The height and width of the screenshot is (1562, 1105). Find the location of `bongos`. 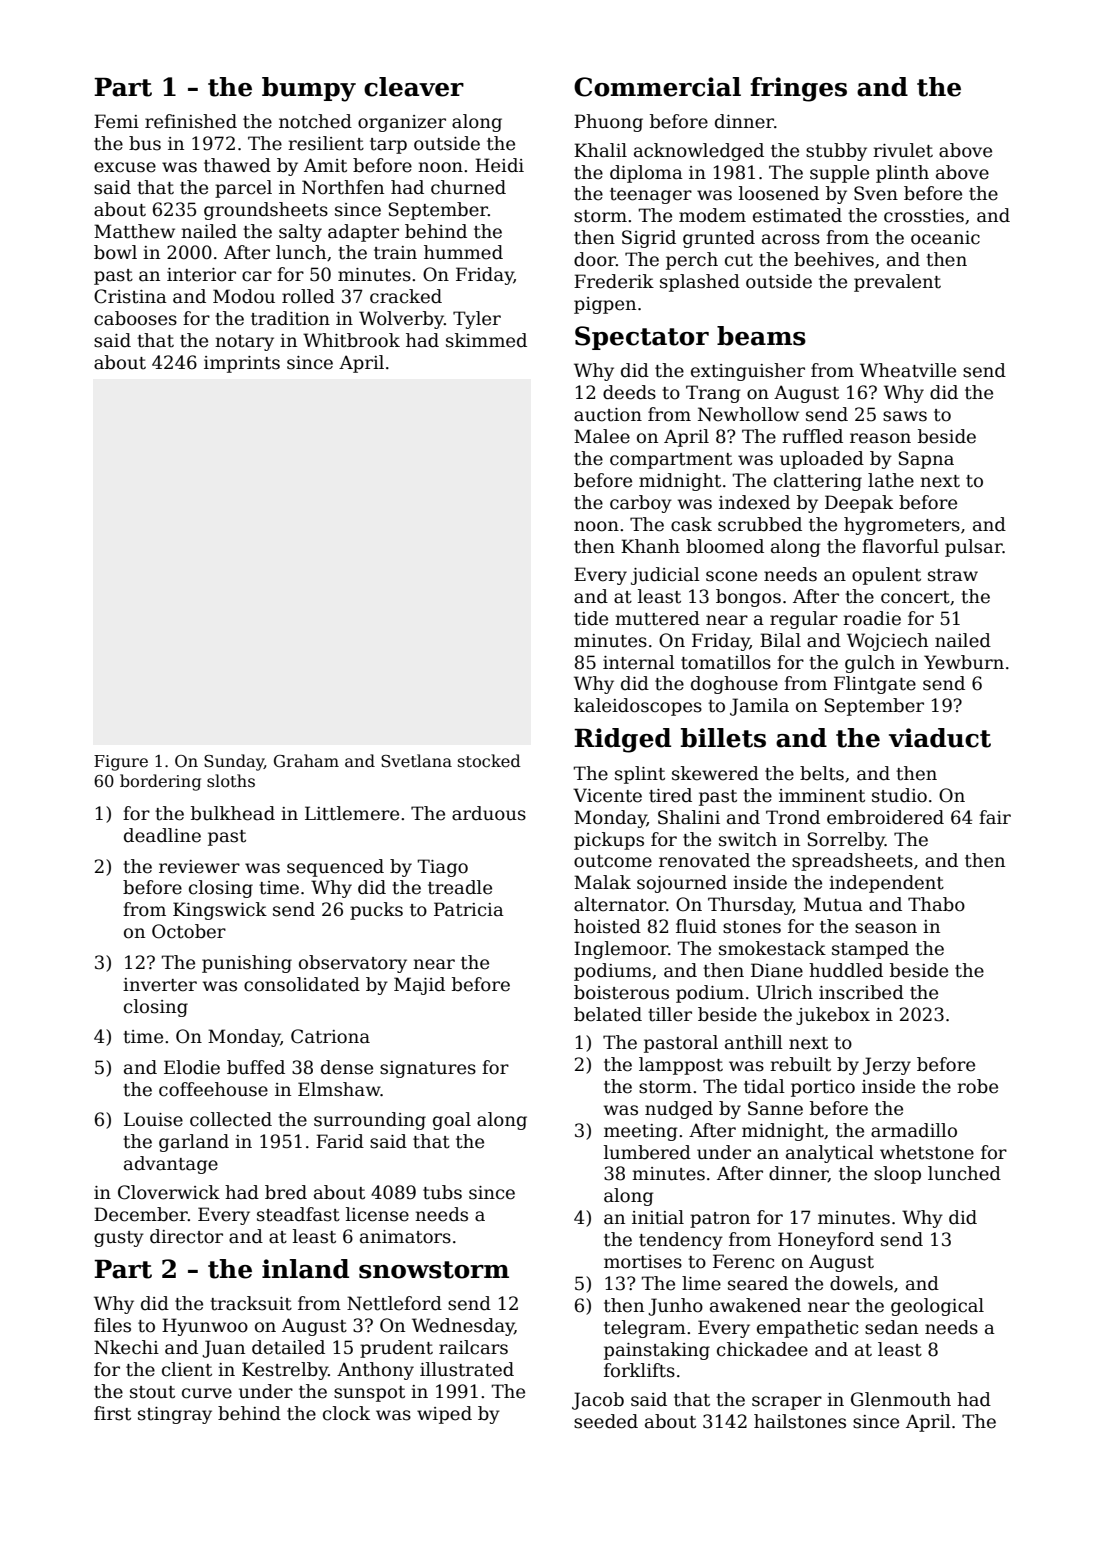

bongos is located at coordinates (748, 598).
